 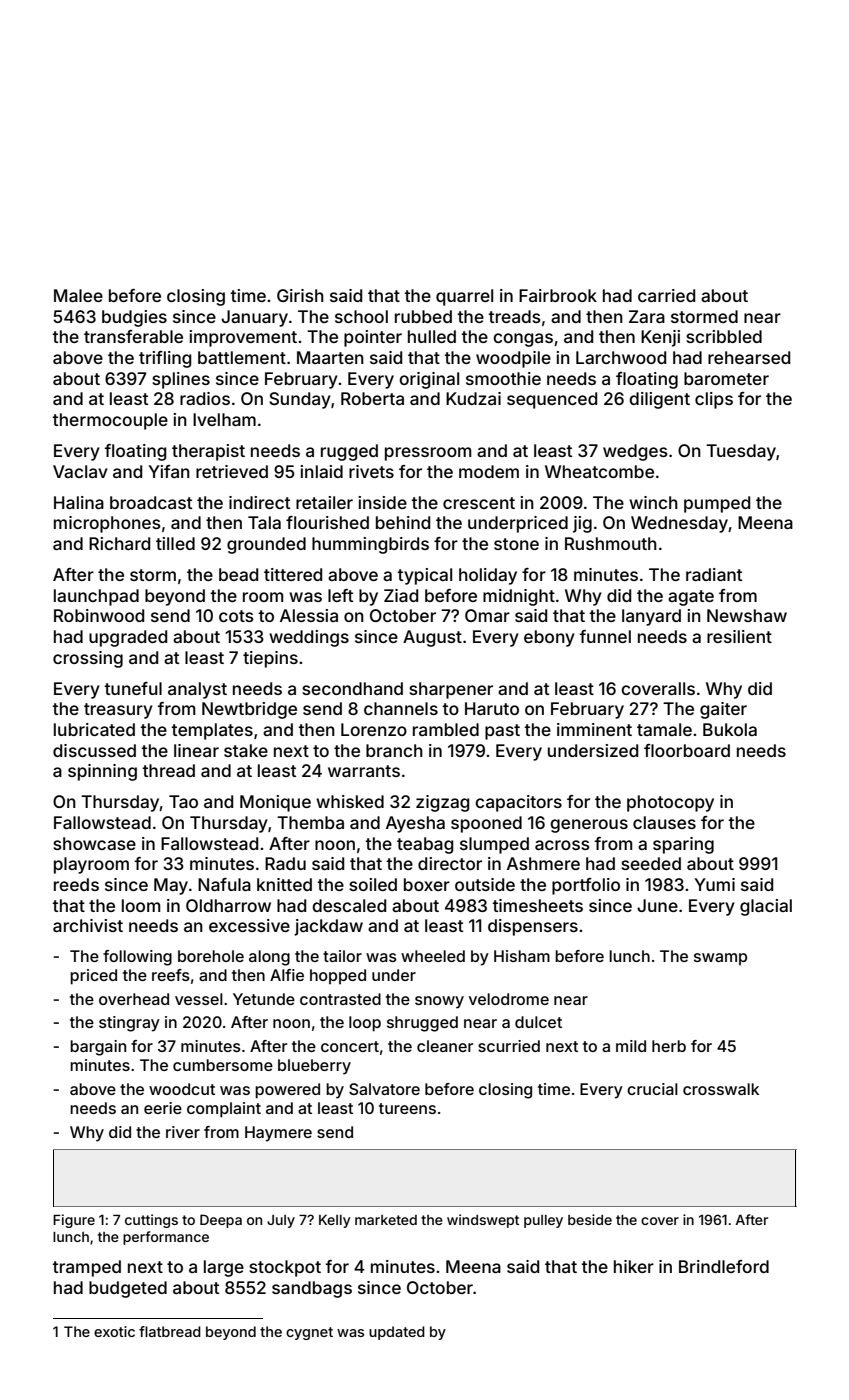 What do you see at coordinates (312, 1289) in the screenshot?
I see `sandbags` at bounding box center [312, 1289].
